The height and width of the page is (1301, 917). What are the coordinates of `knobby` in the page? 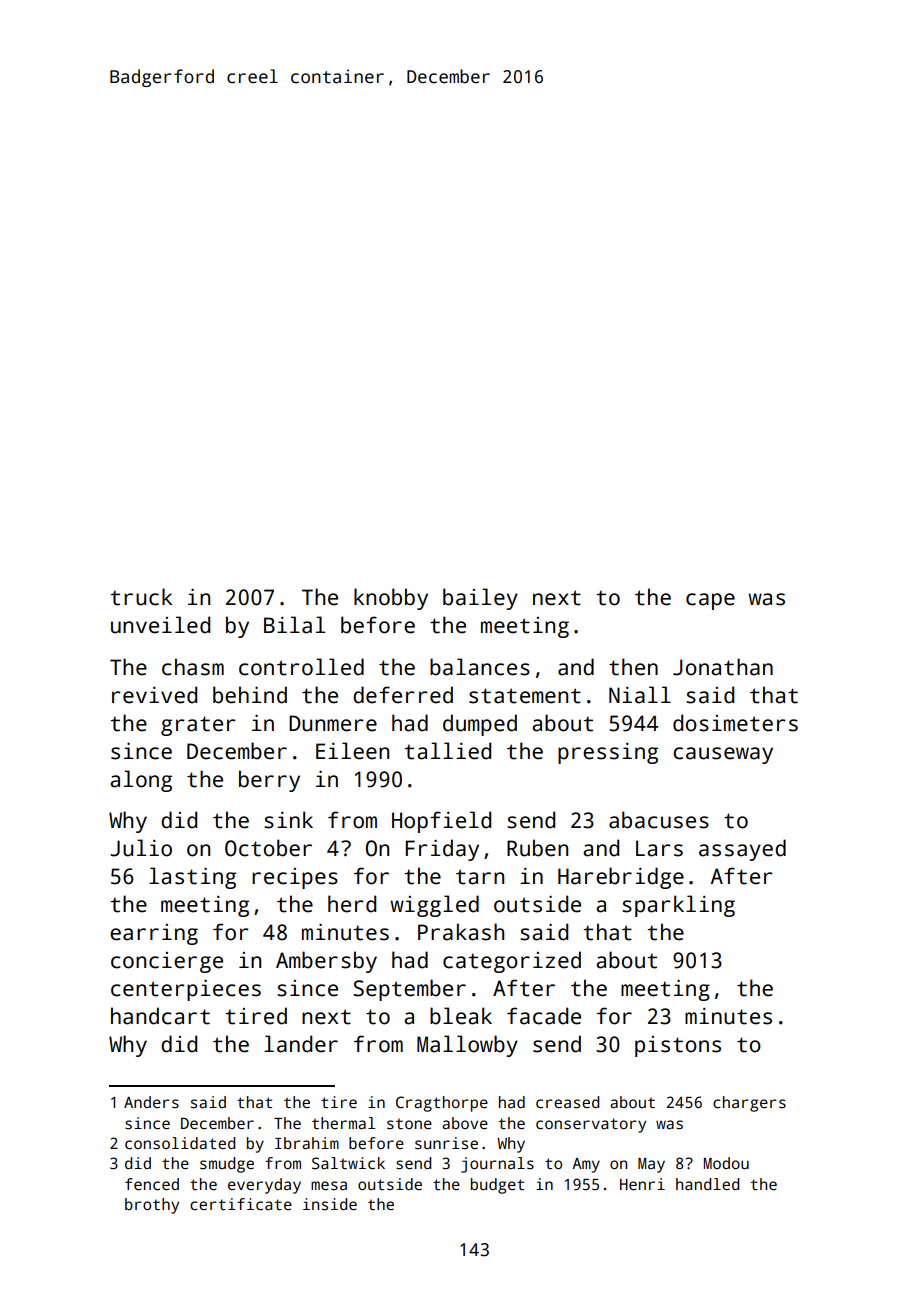 It's located at (391, 599).
